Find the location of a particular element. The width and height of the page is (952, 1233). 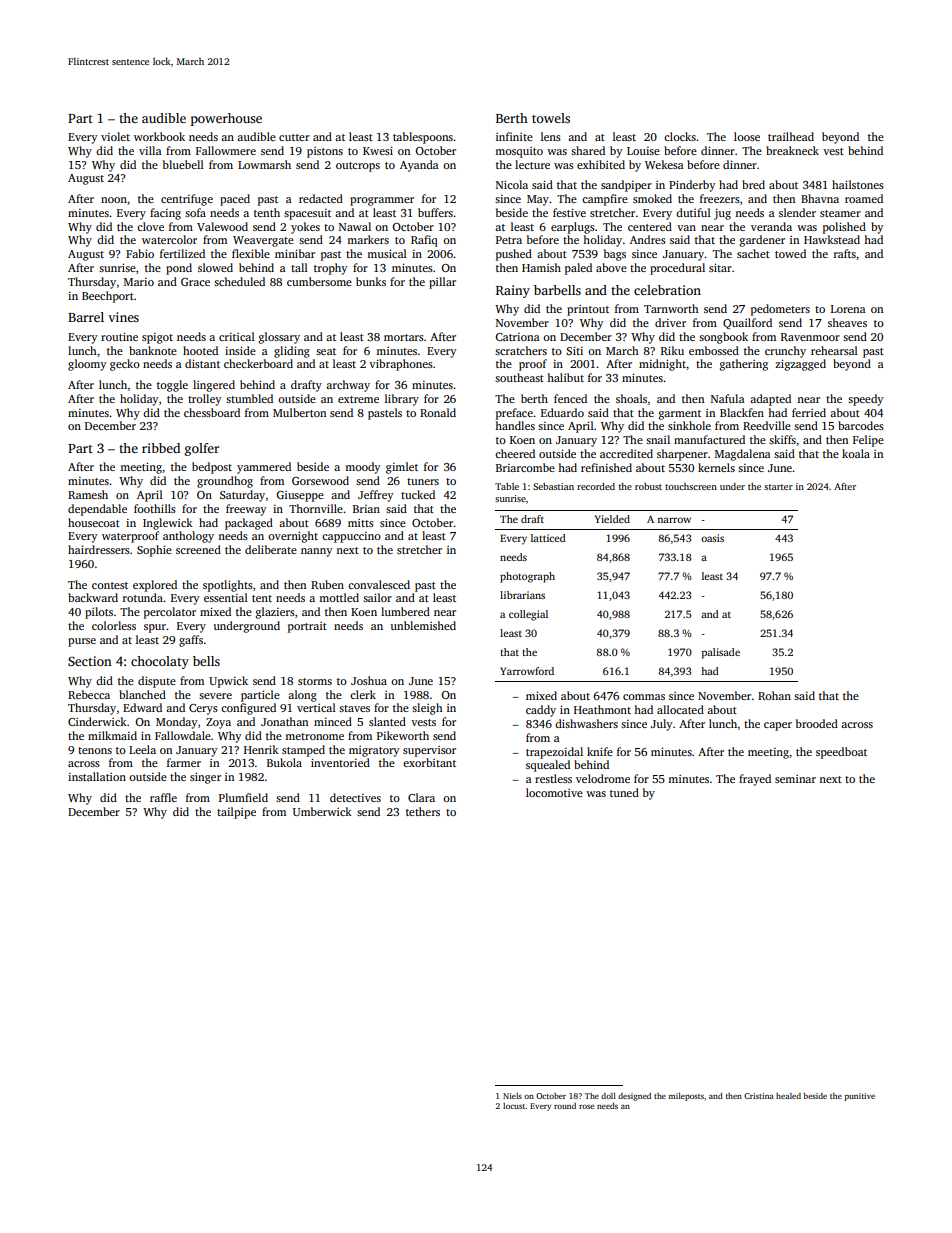

bedpost is located at coordinates (212, 468).
